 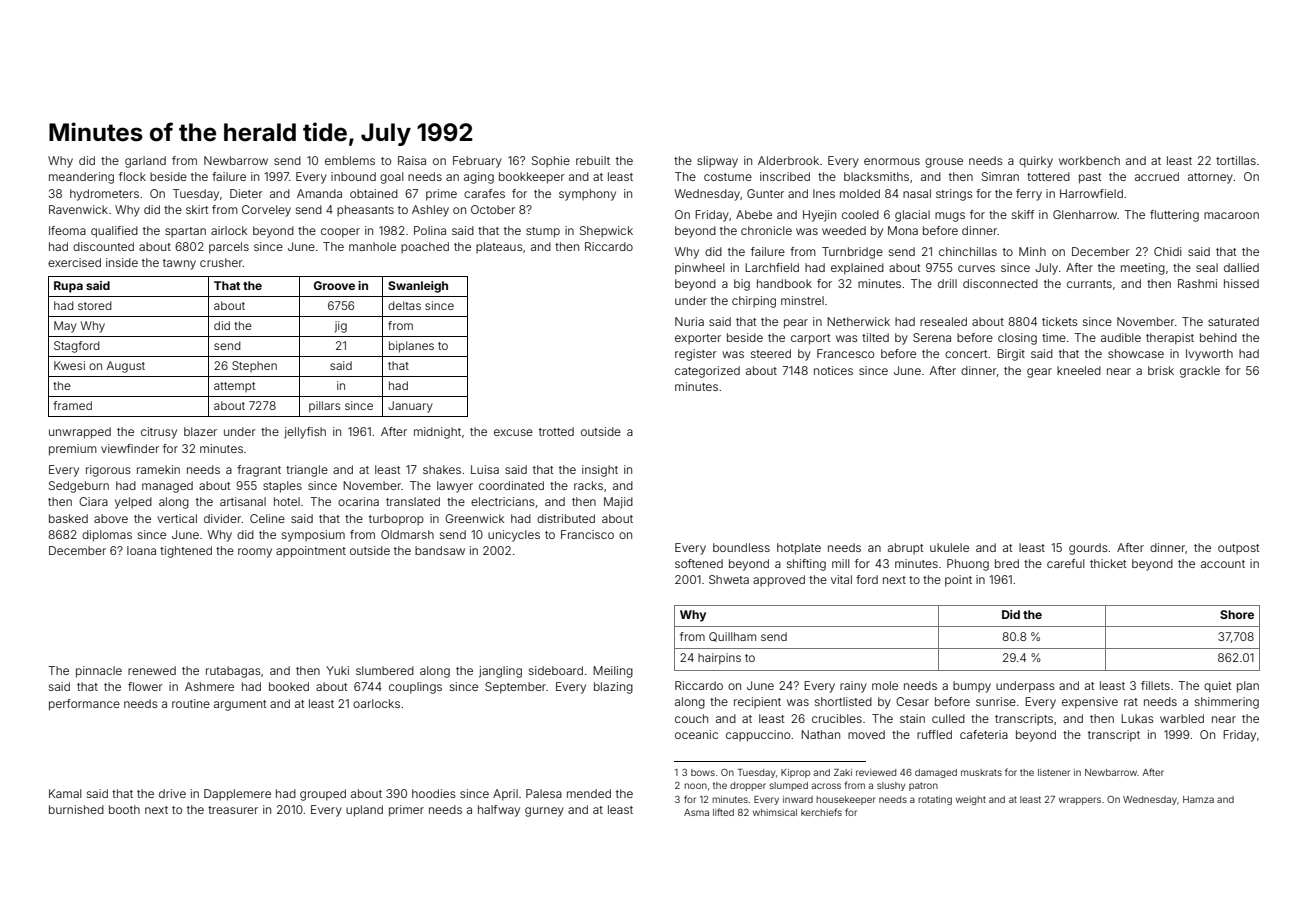 What do you see at coordinates (68, 518) in the screenshot?
I see `basked` at bounding box center [68, 518].
